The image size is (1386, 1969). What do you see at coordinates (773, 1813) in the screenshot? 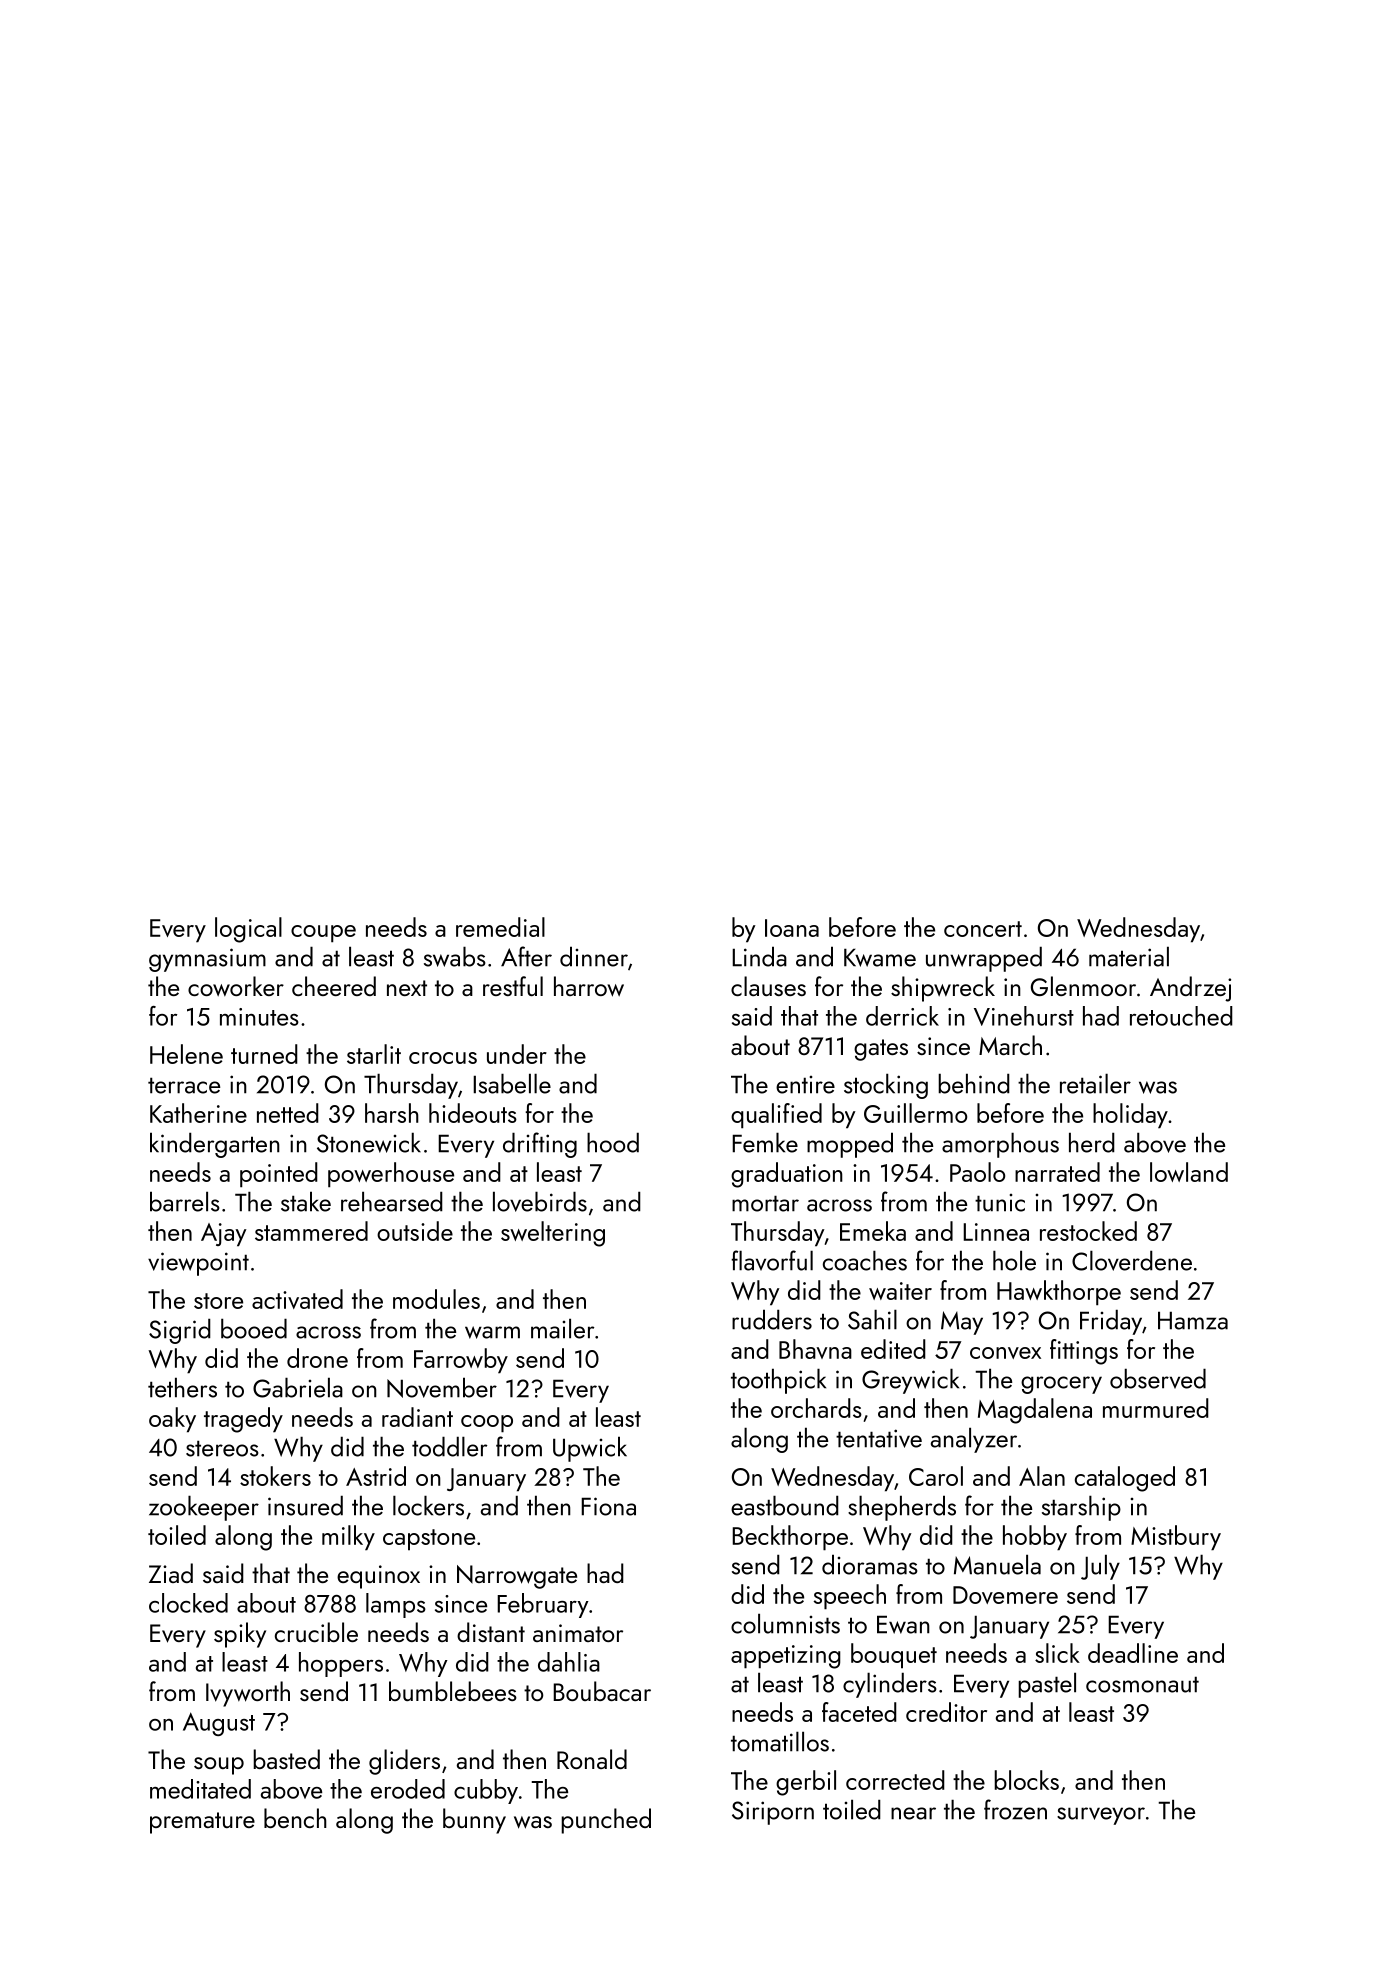
I see `Siriporn` at bounding box center [773, 1813].
